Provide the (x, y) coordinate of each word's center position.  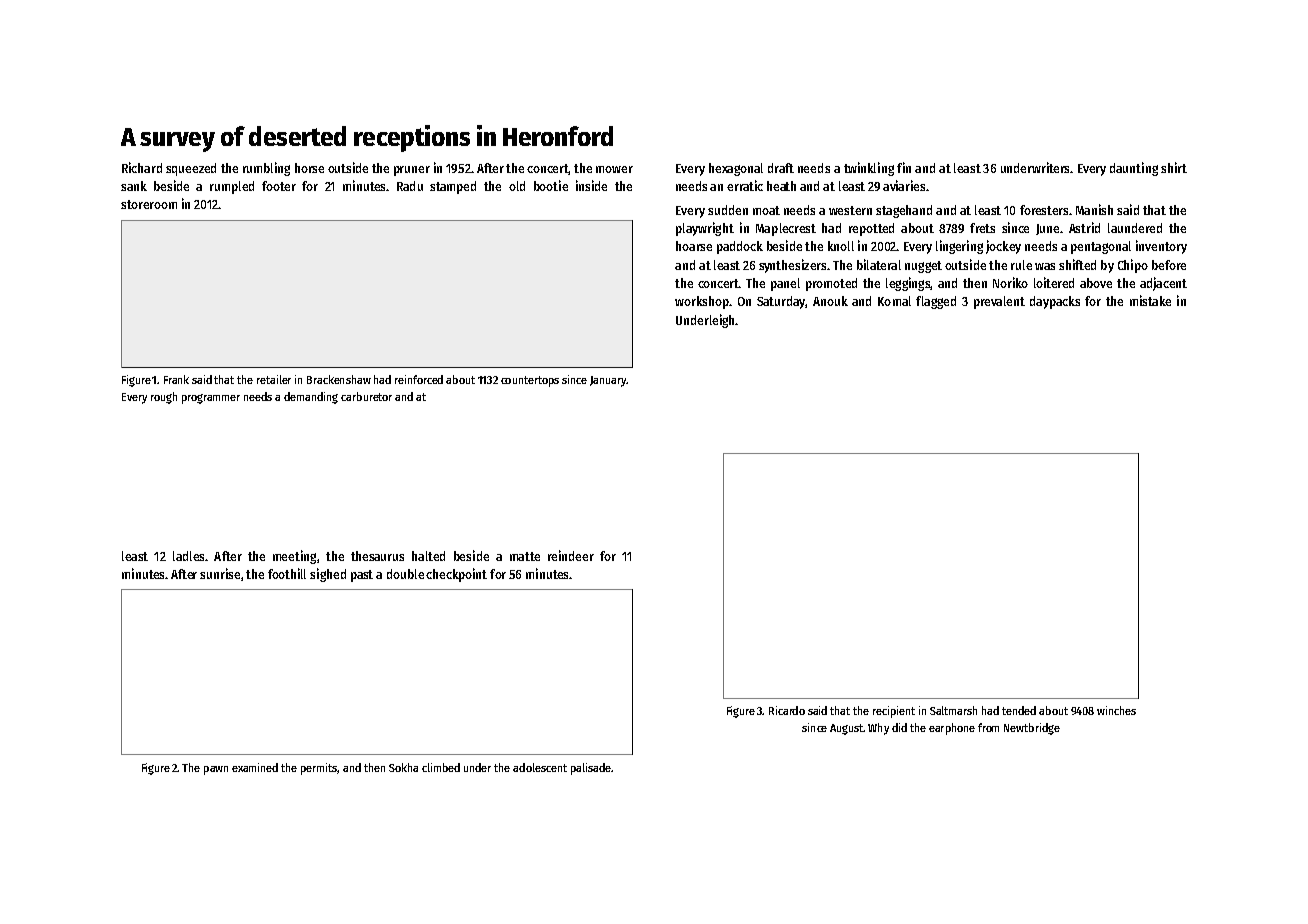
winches (1116, 710)
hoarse (694, 246)
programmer (211, 399)
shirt (1174, 167)
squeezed (191, 169)
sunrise (220, 573)
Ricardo (787, 710)
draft (781, 168)
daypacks (1055, 302)
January (608, 381)
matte (525, 556)
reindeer (571, 555)
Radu (410, 186)
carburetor (366, 396)
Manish (1094, 209)
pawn (216, 770)
